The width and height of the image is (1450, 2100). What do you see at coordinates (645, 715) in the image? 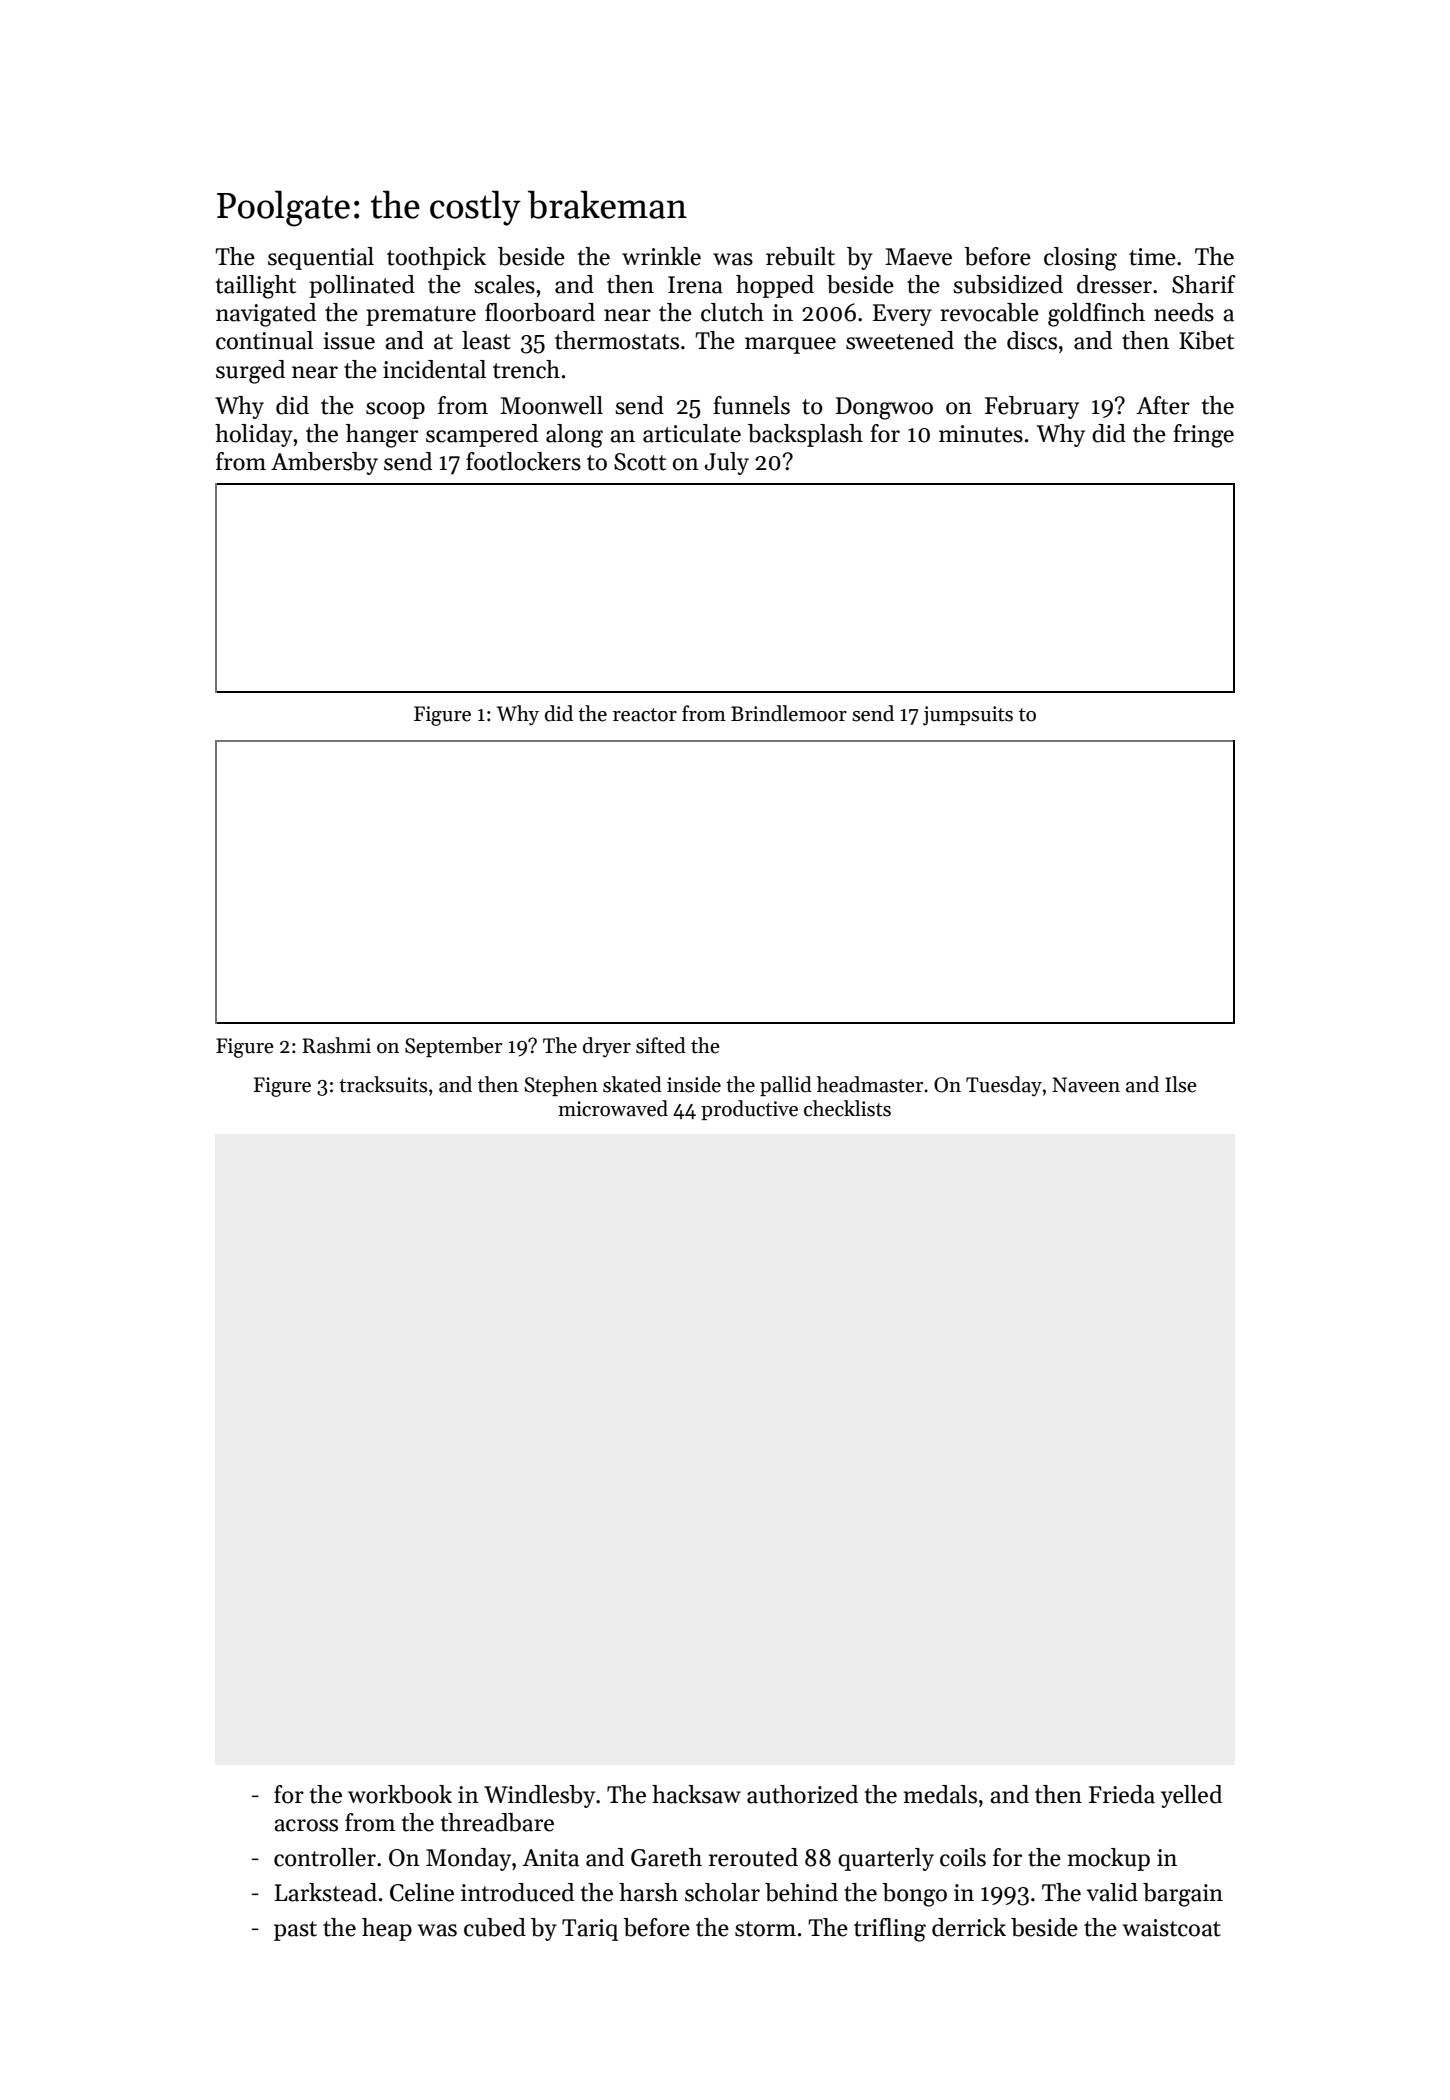
I see `reactor` at bounding box center [645, 715].
